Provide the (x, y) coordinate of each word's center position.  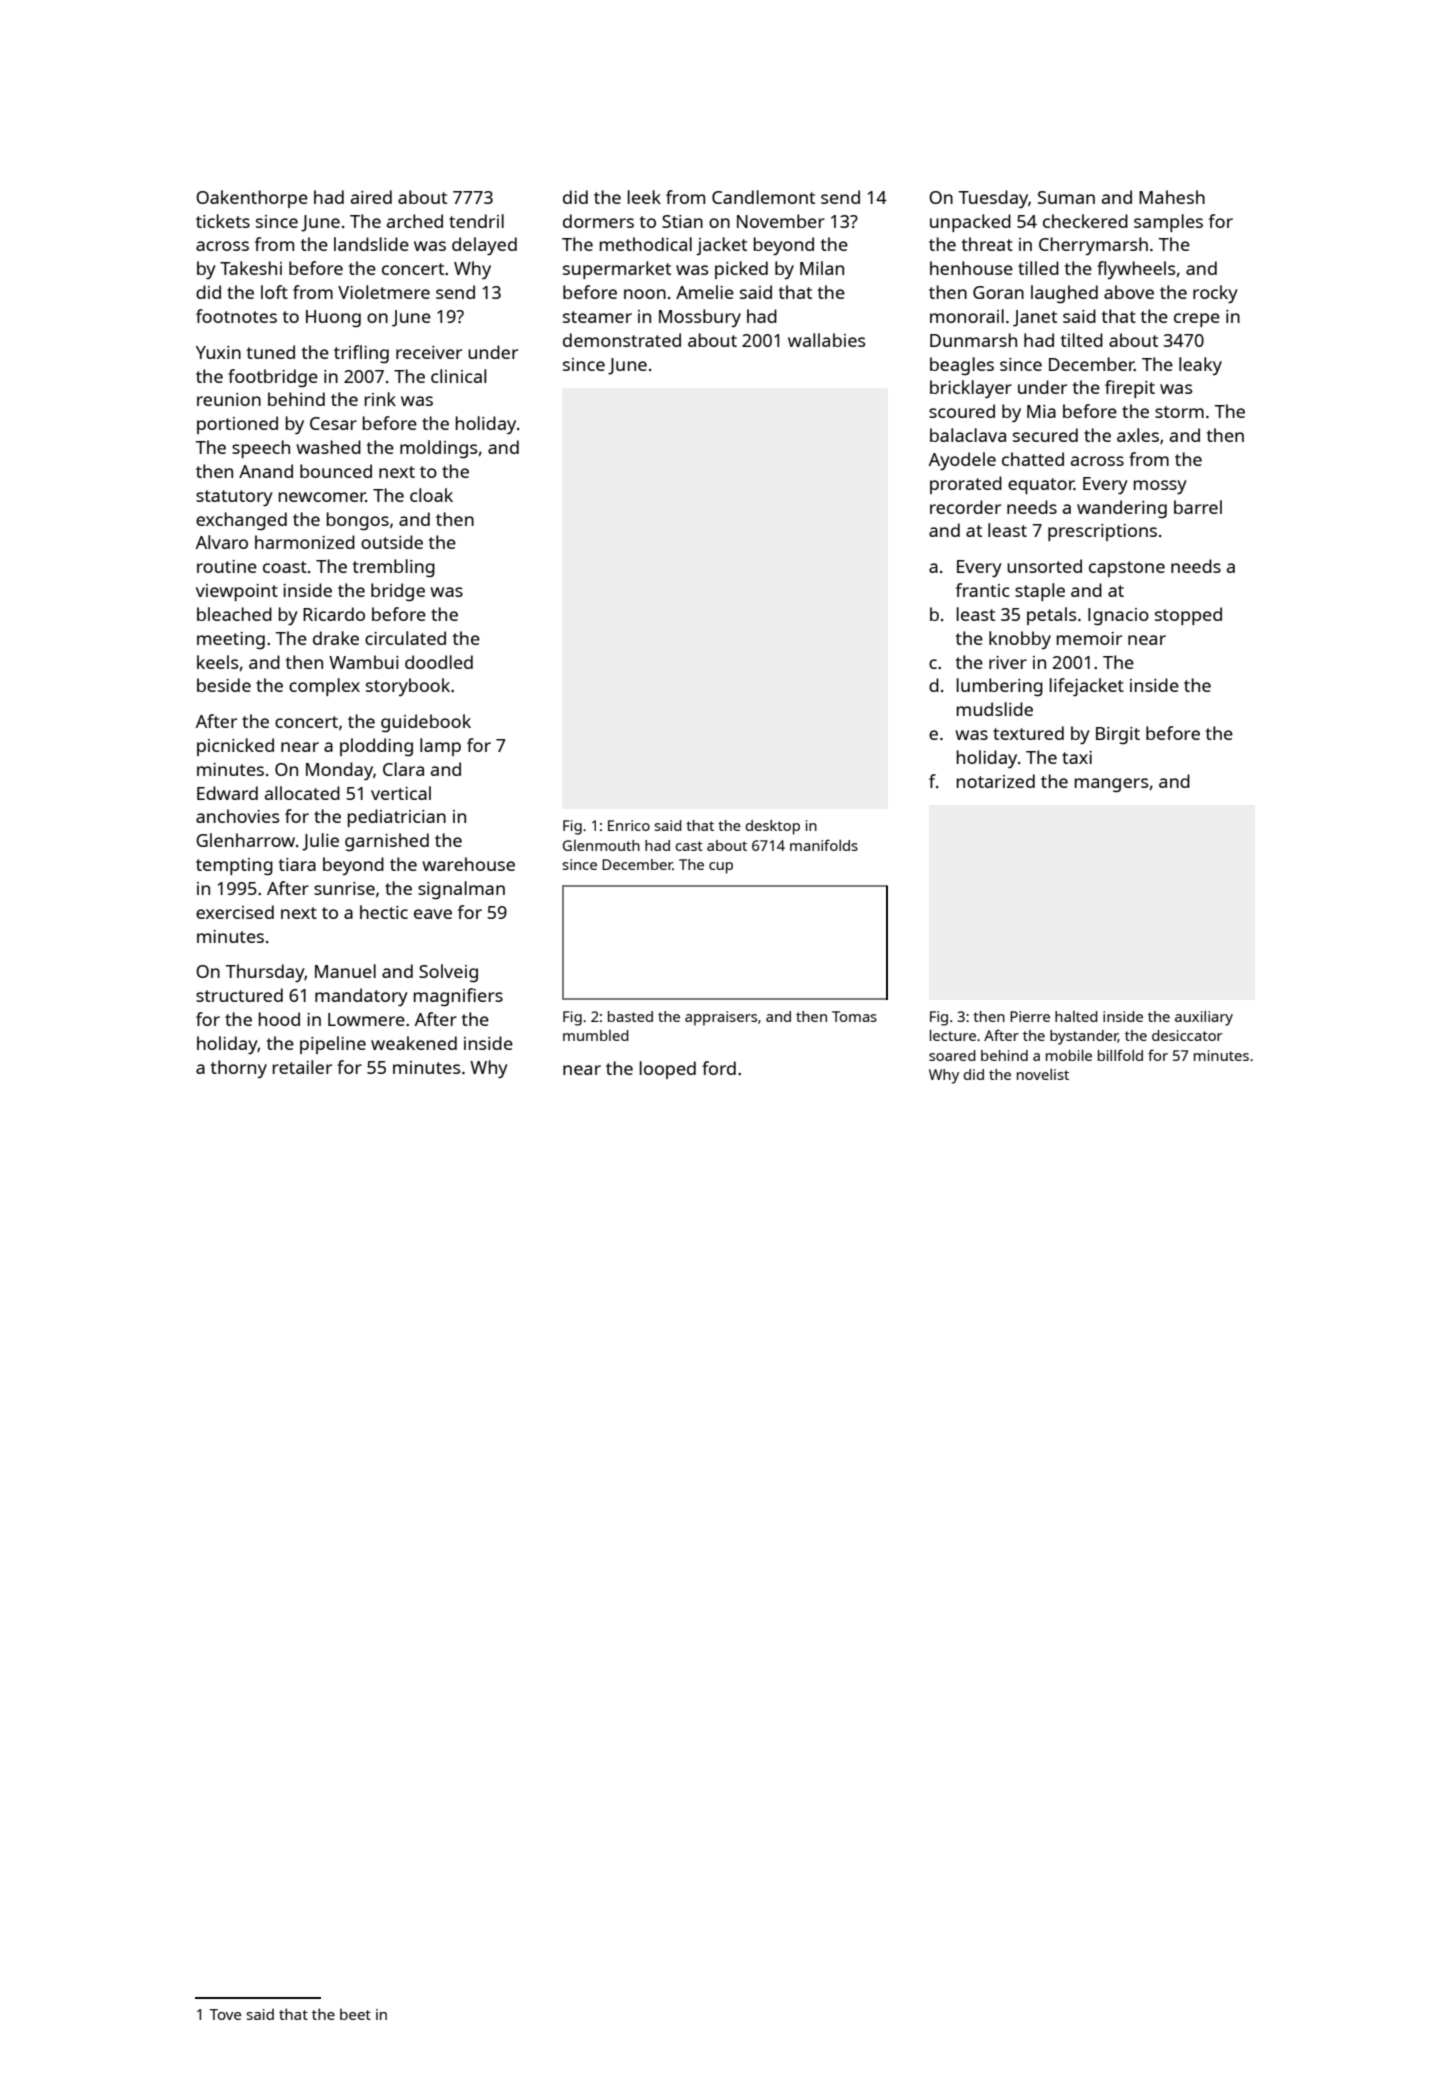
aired (371, 197)
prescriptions (1102, 532)
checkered (1085, 221)
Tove (225, 2014)
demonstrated (622, 340)
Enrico (629, 825)
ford (719, 1068)
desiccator (1187, 1035)
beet (355, 2014)
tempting (234, 866)
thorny (239, 1069)
